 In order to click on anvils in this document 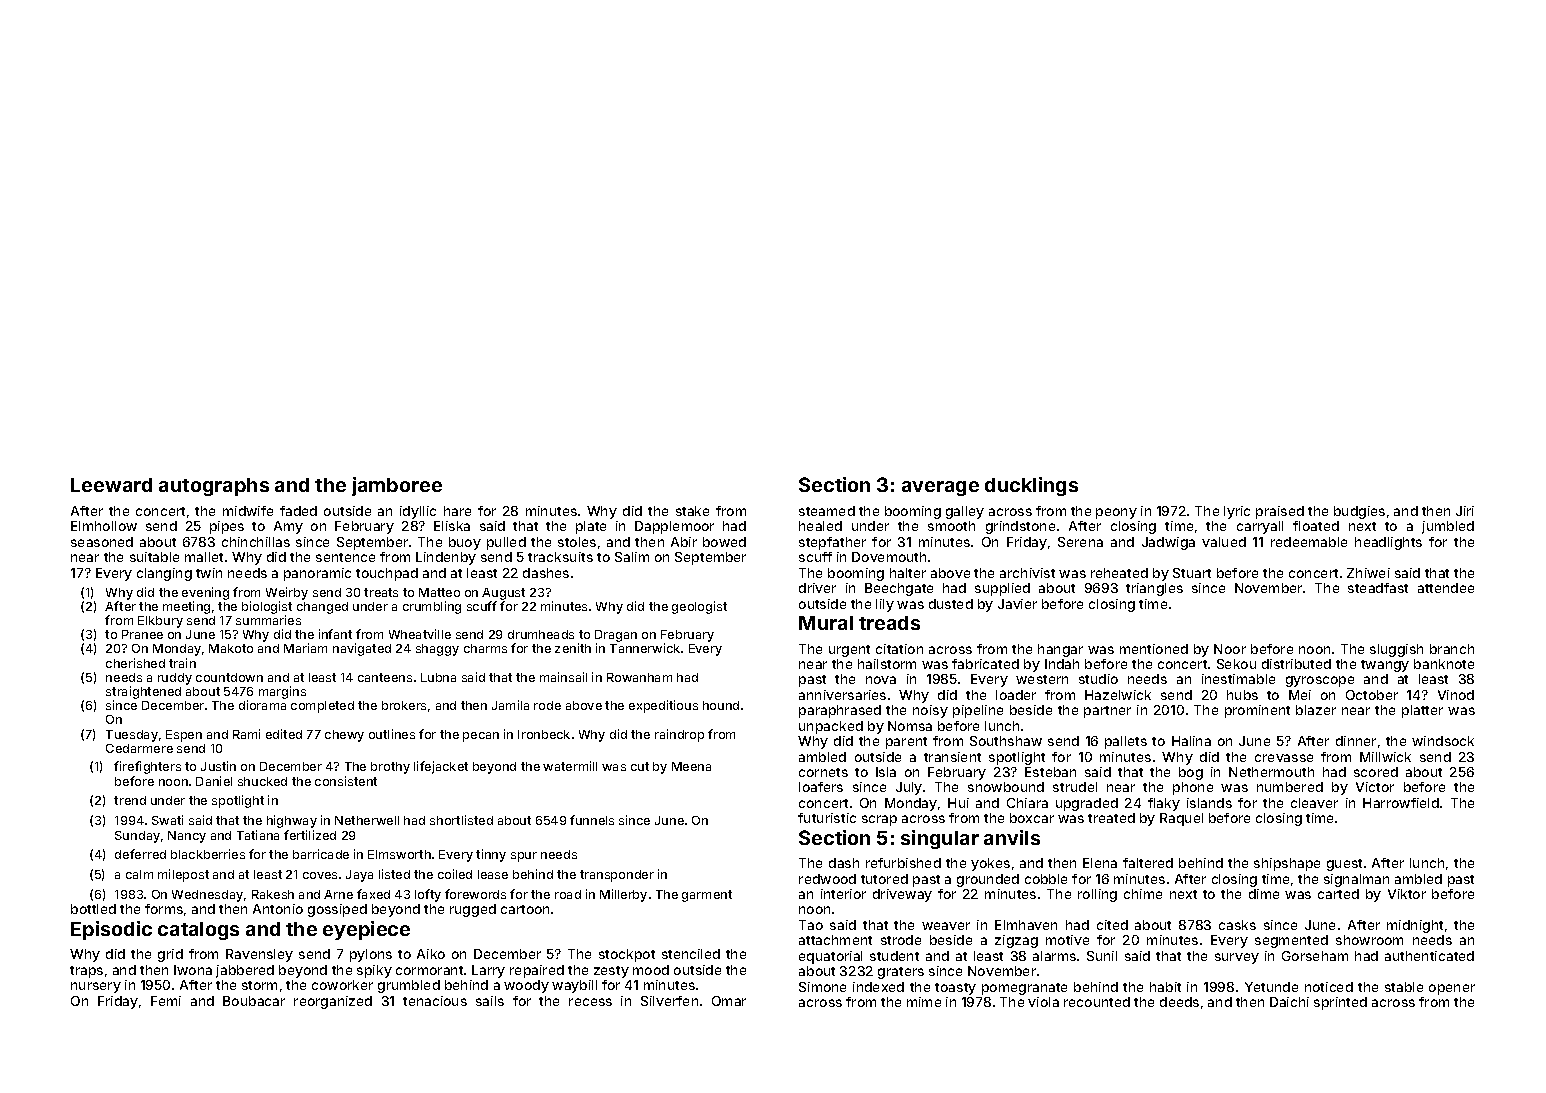, I will do `click(1012, 837)`.
